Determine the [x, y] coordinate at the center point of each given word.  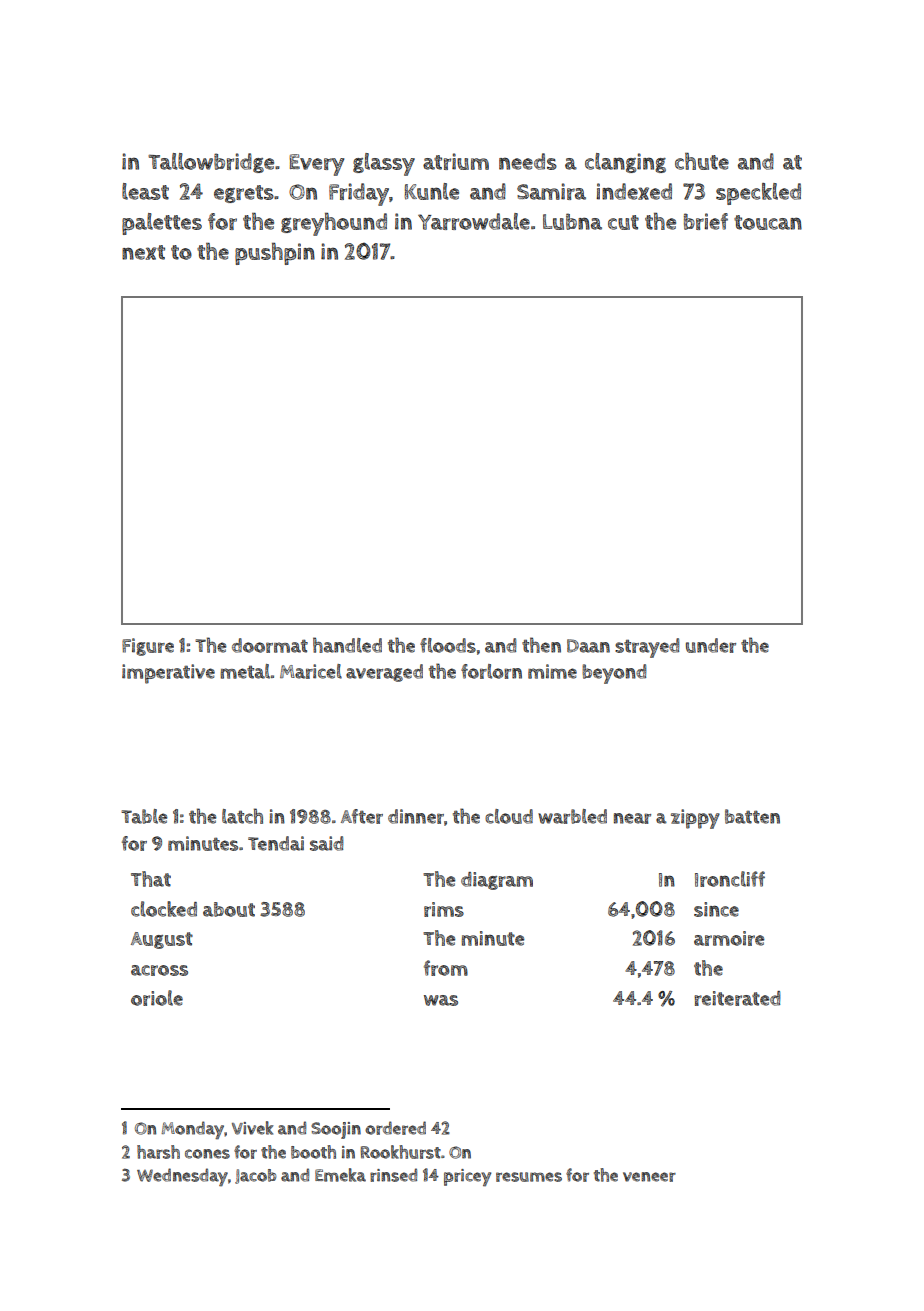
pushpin [275, 254]
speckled [758, 194]
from [446, 968]
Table [144, 816]
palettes [162, 224]
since [716, 909]
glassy [384, 164]
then [541, 645]
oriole [157, 998]
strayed [647, 648]
